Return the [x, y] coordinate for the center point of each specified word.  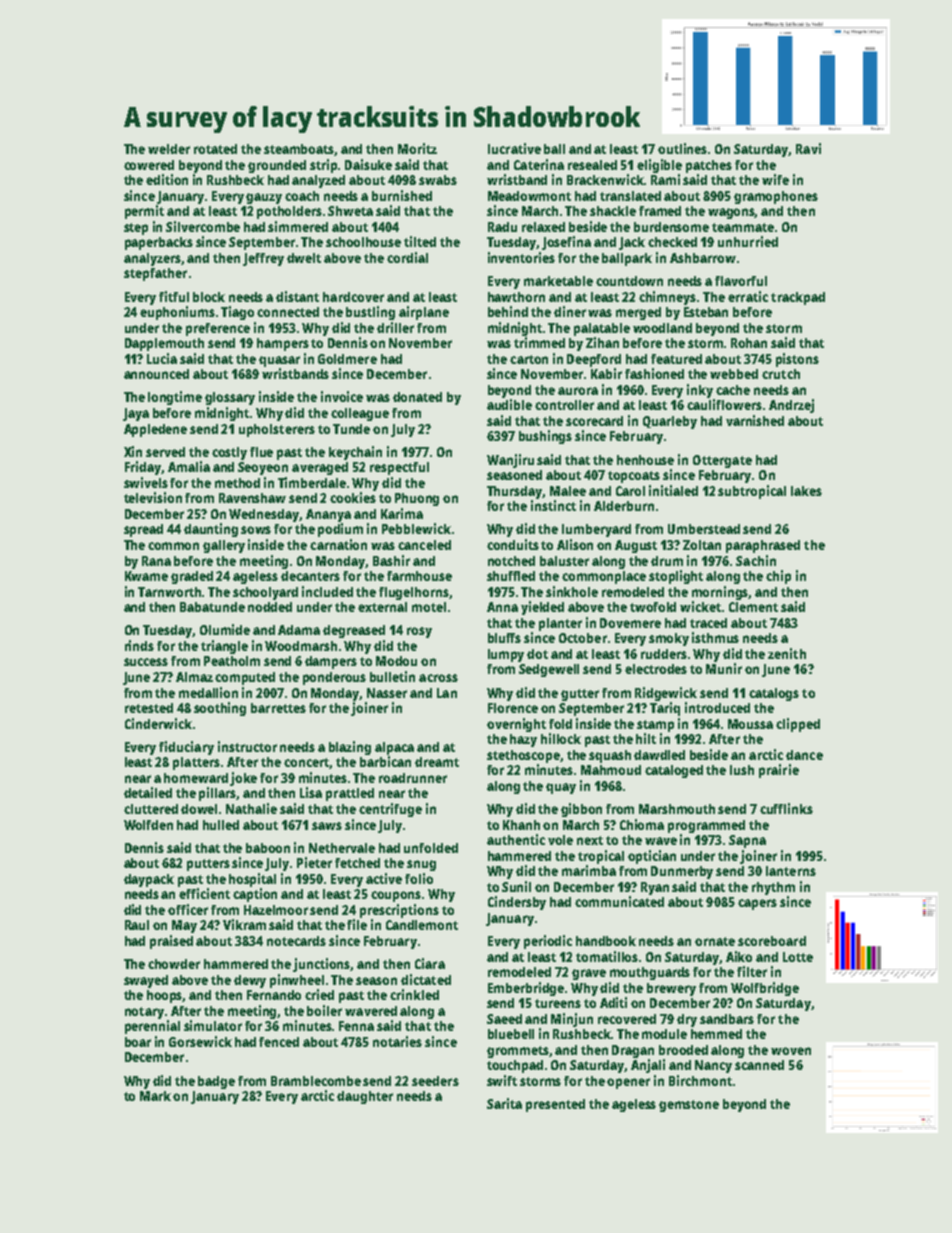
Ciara [430, 963]
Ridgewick [666, 694]
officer [188, 909]
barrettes [278, 708]
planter [560, 624]
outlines [682, 148]
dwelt [304, 258]
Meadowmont [529, 196]
